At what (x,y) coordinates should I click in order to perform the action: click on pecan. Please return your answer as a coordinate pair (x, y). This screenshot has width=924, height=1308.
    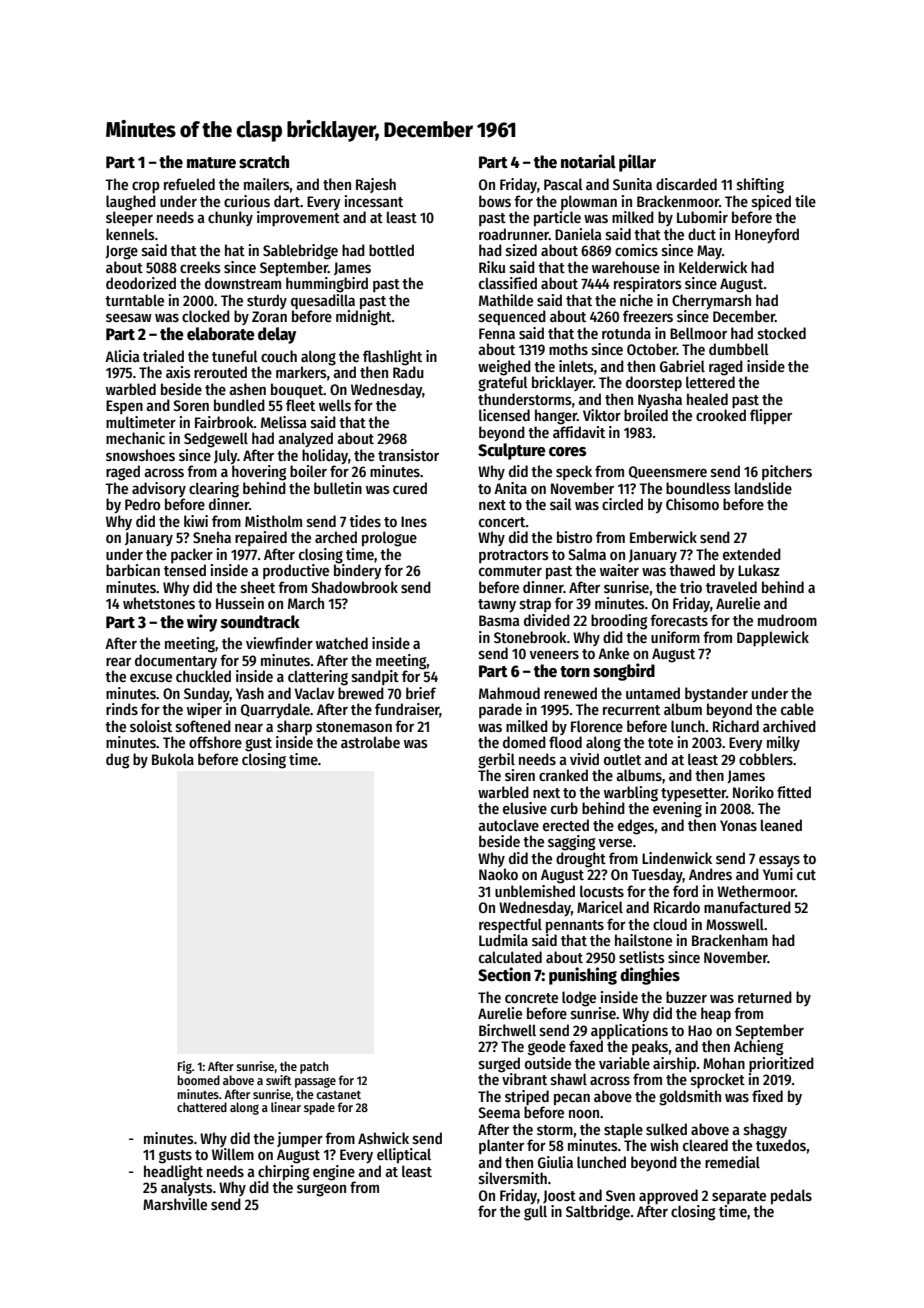
    Looking at the image, I should click on (572, 1099).
